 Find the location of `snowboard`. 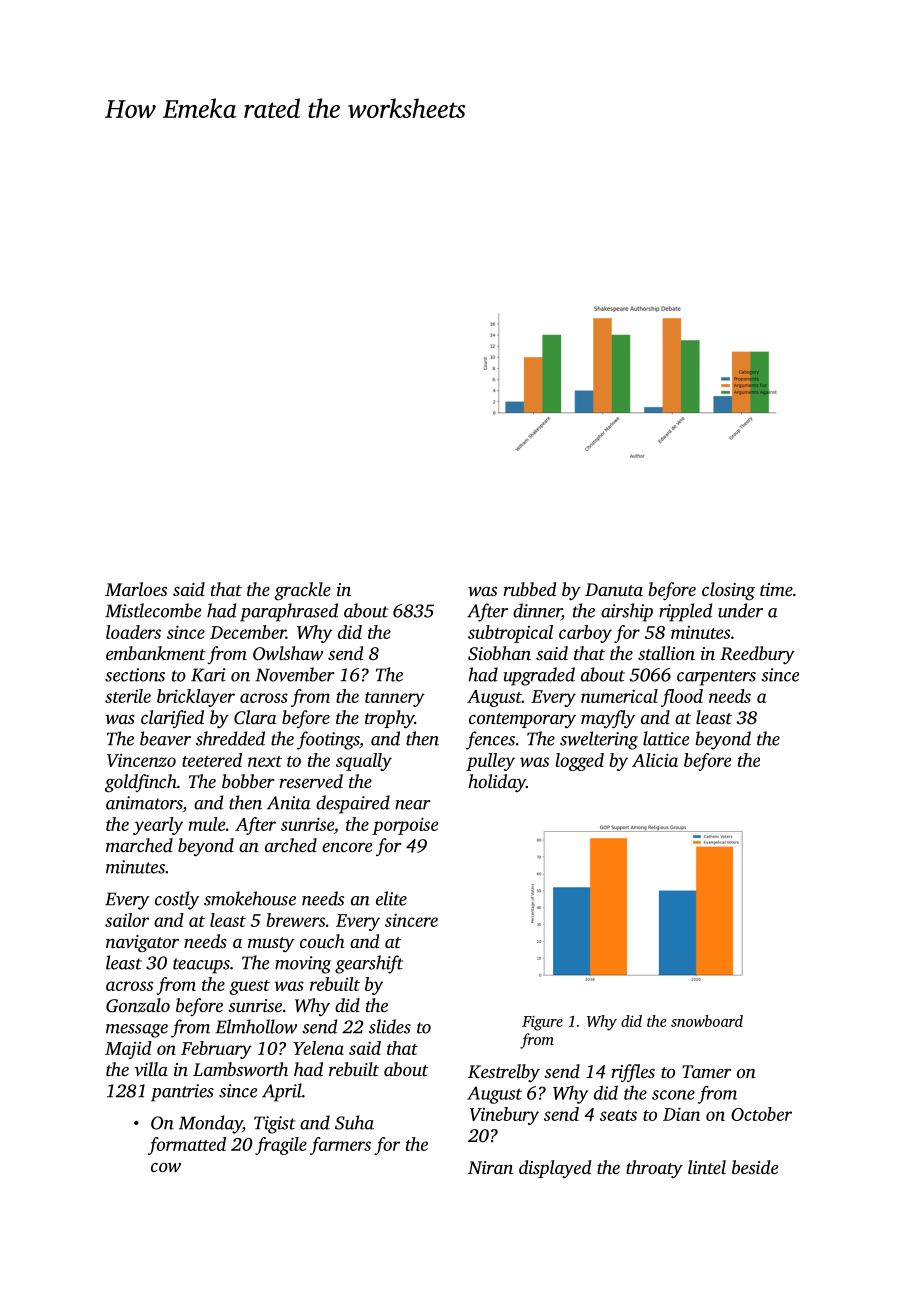

snowboard is located at coordinates (707, 1021).
